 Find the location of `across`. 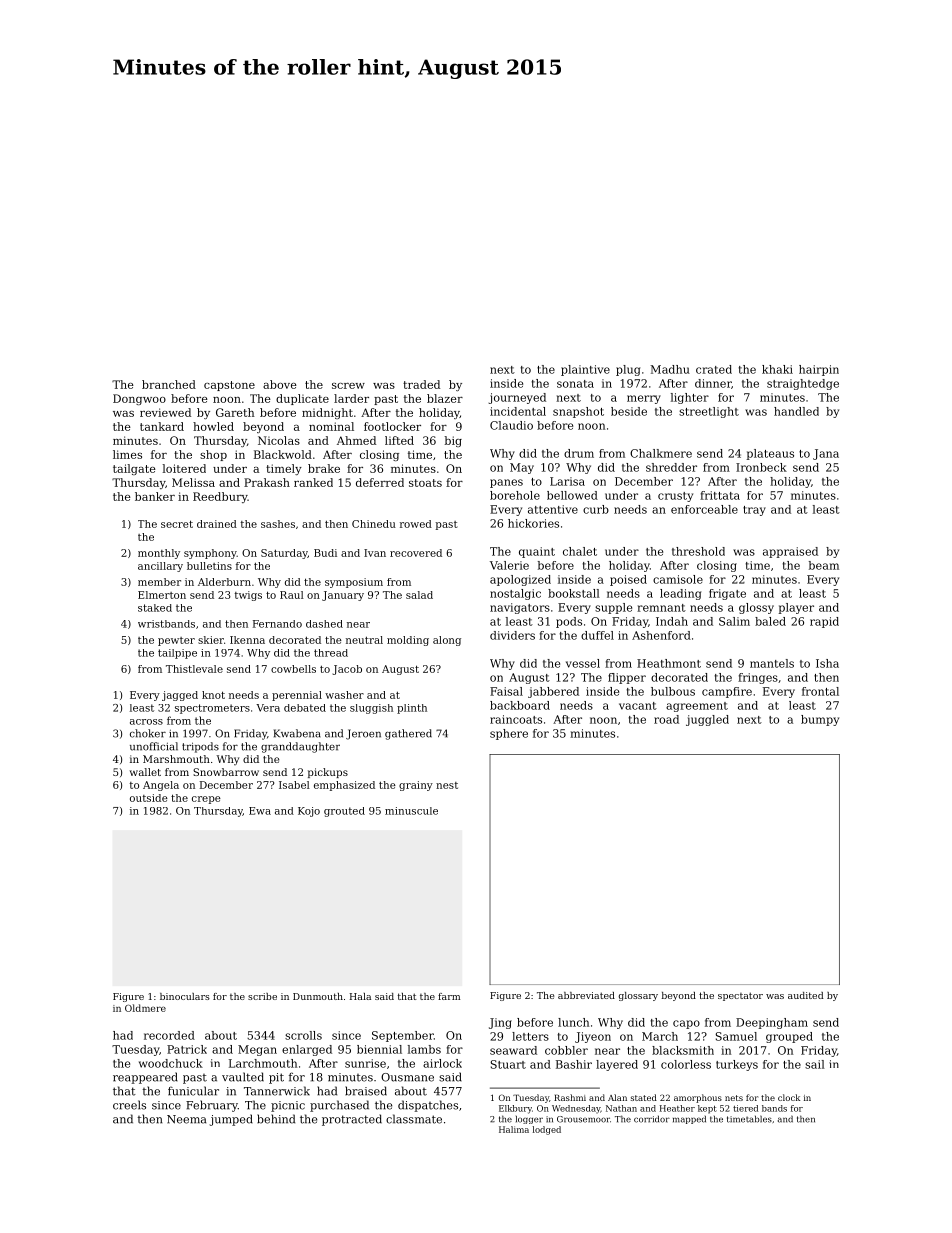

across is located at coordinates (146, 722).
